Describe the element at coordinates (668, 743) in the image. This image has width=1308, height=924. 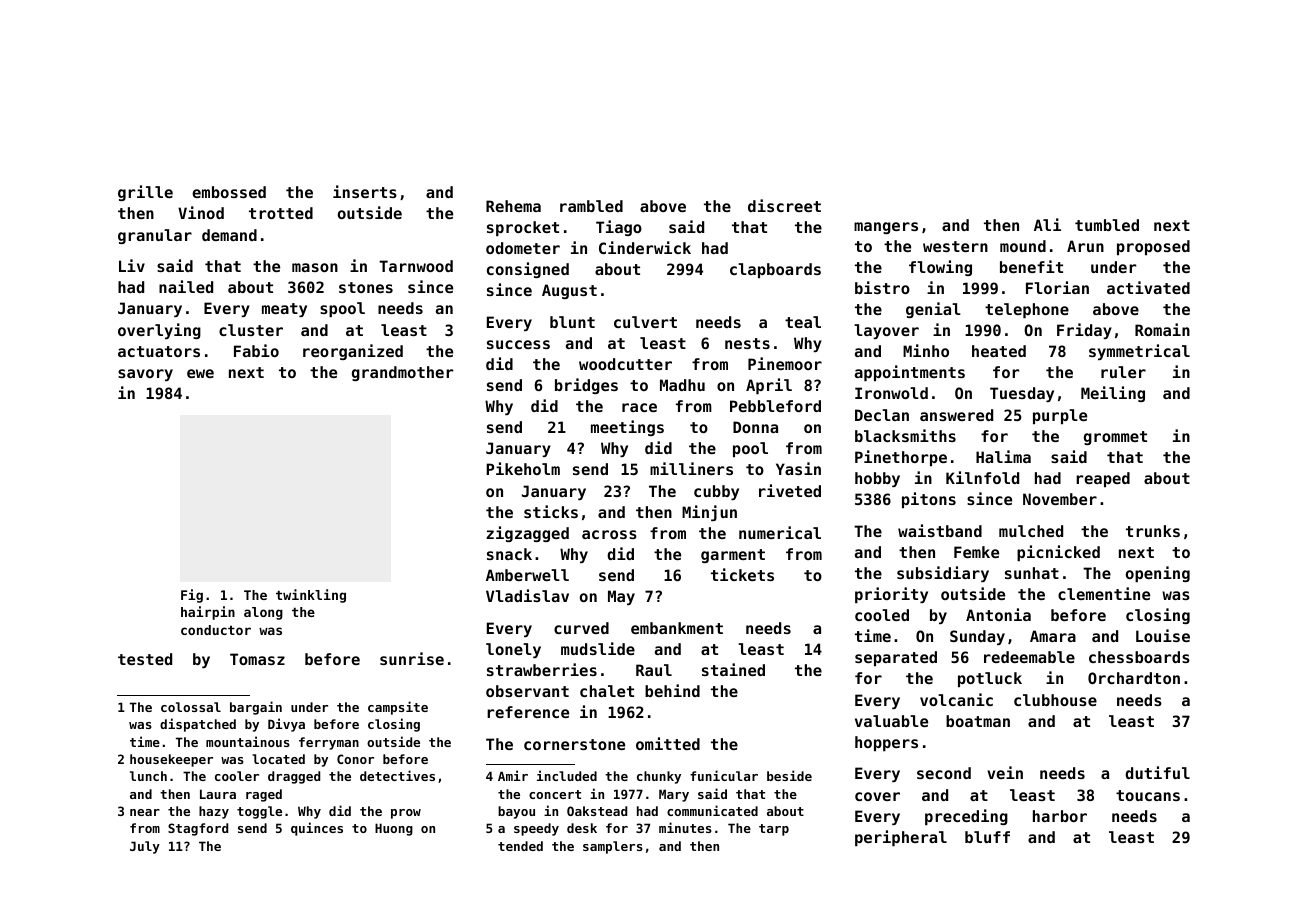
I see `omitted` at that location.
